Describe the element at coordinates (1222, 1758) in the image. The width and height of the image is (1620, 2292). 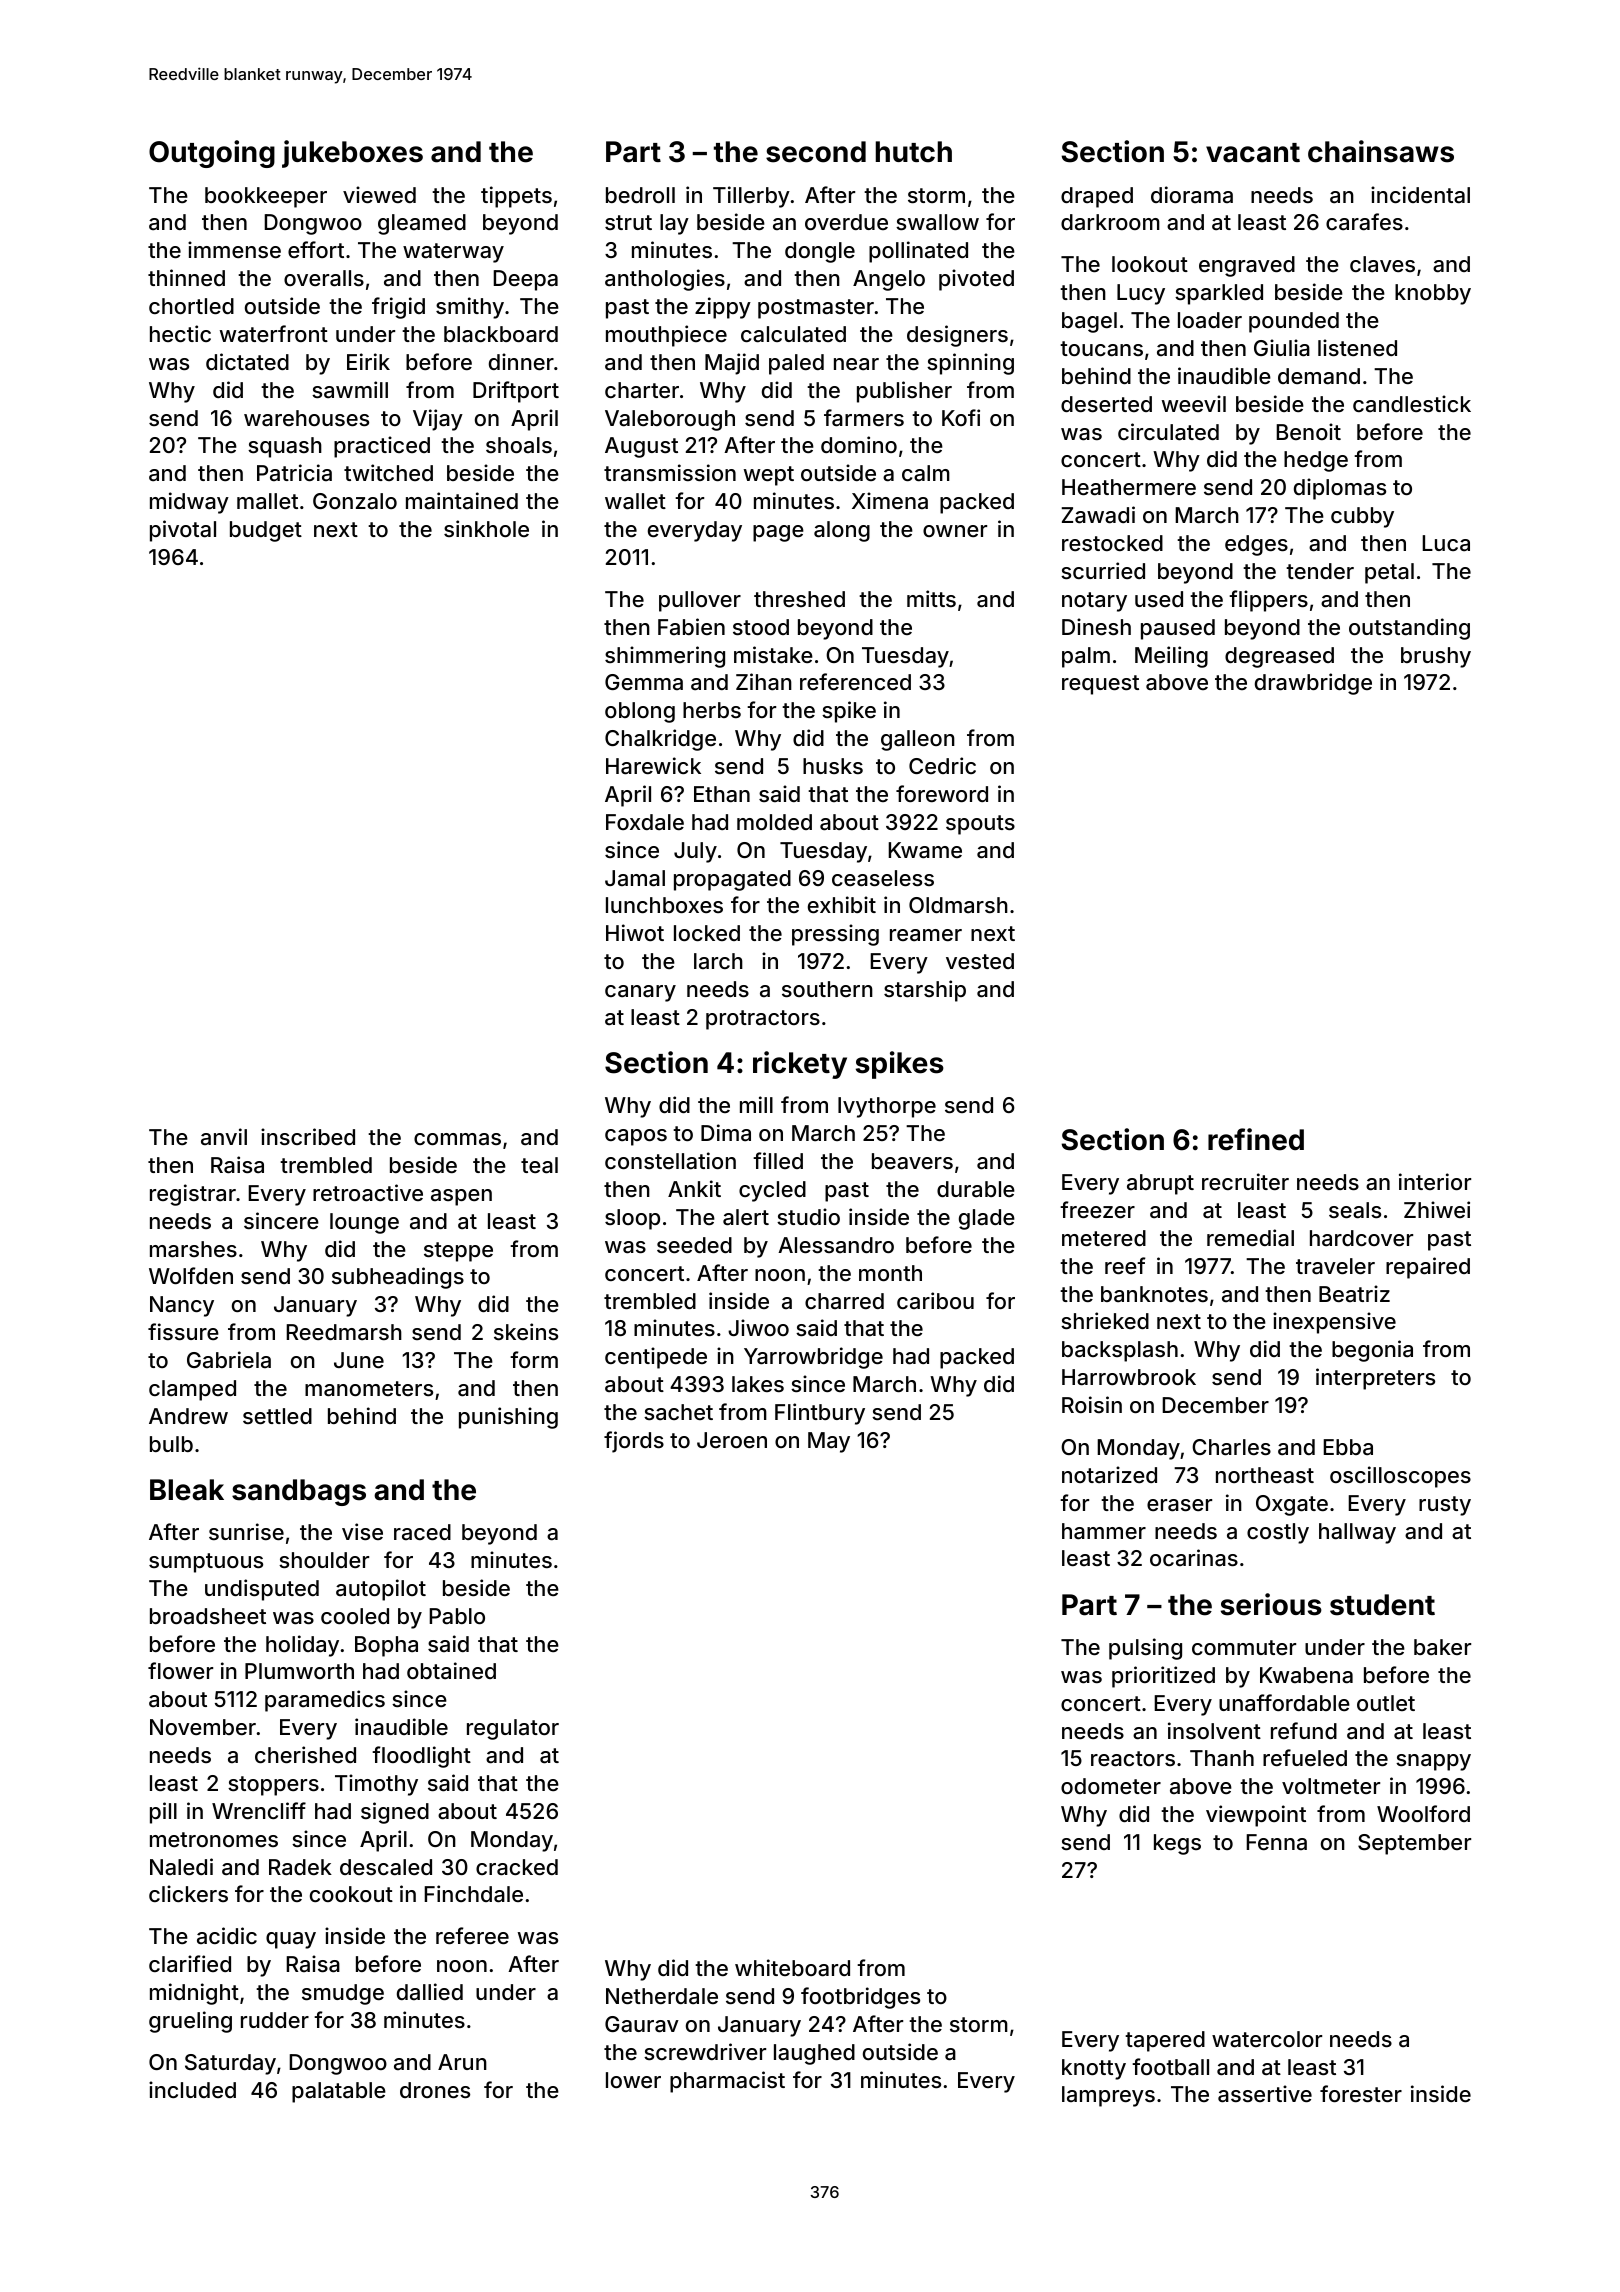
I see `Thanh` at that location.
